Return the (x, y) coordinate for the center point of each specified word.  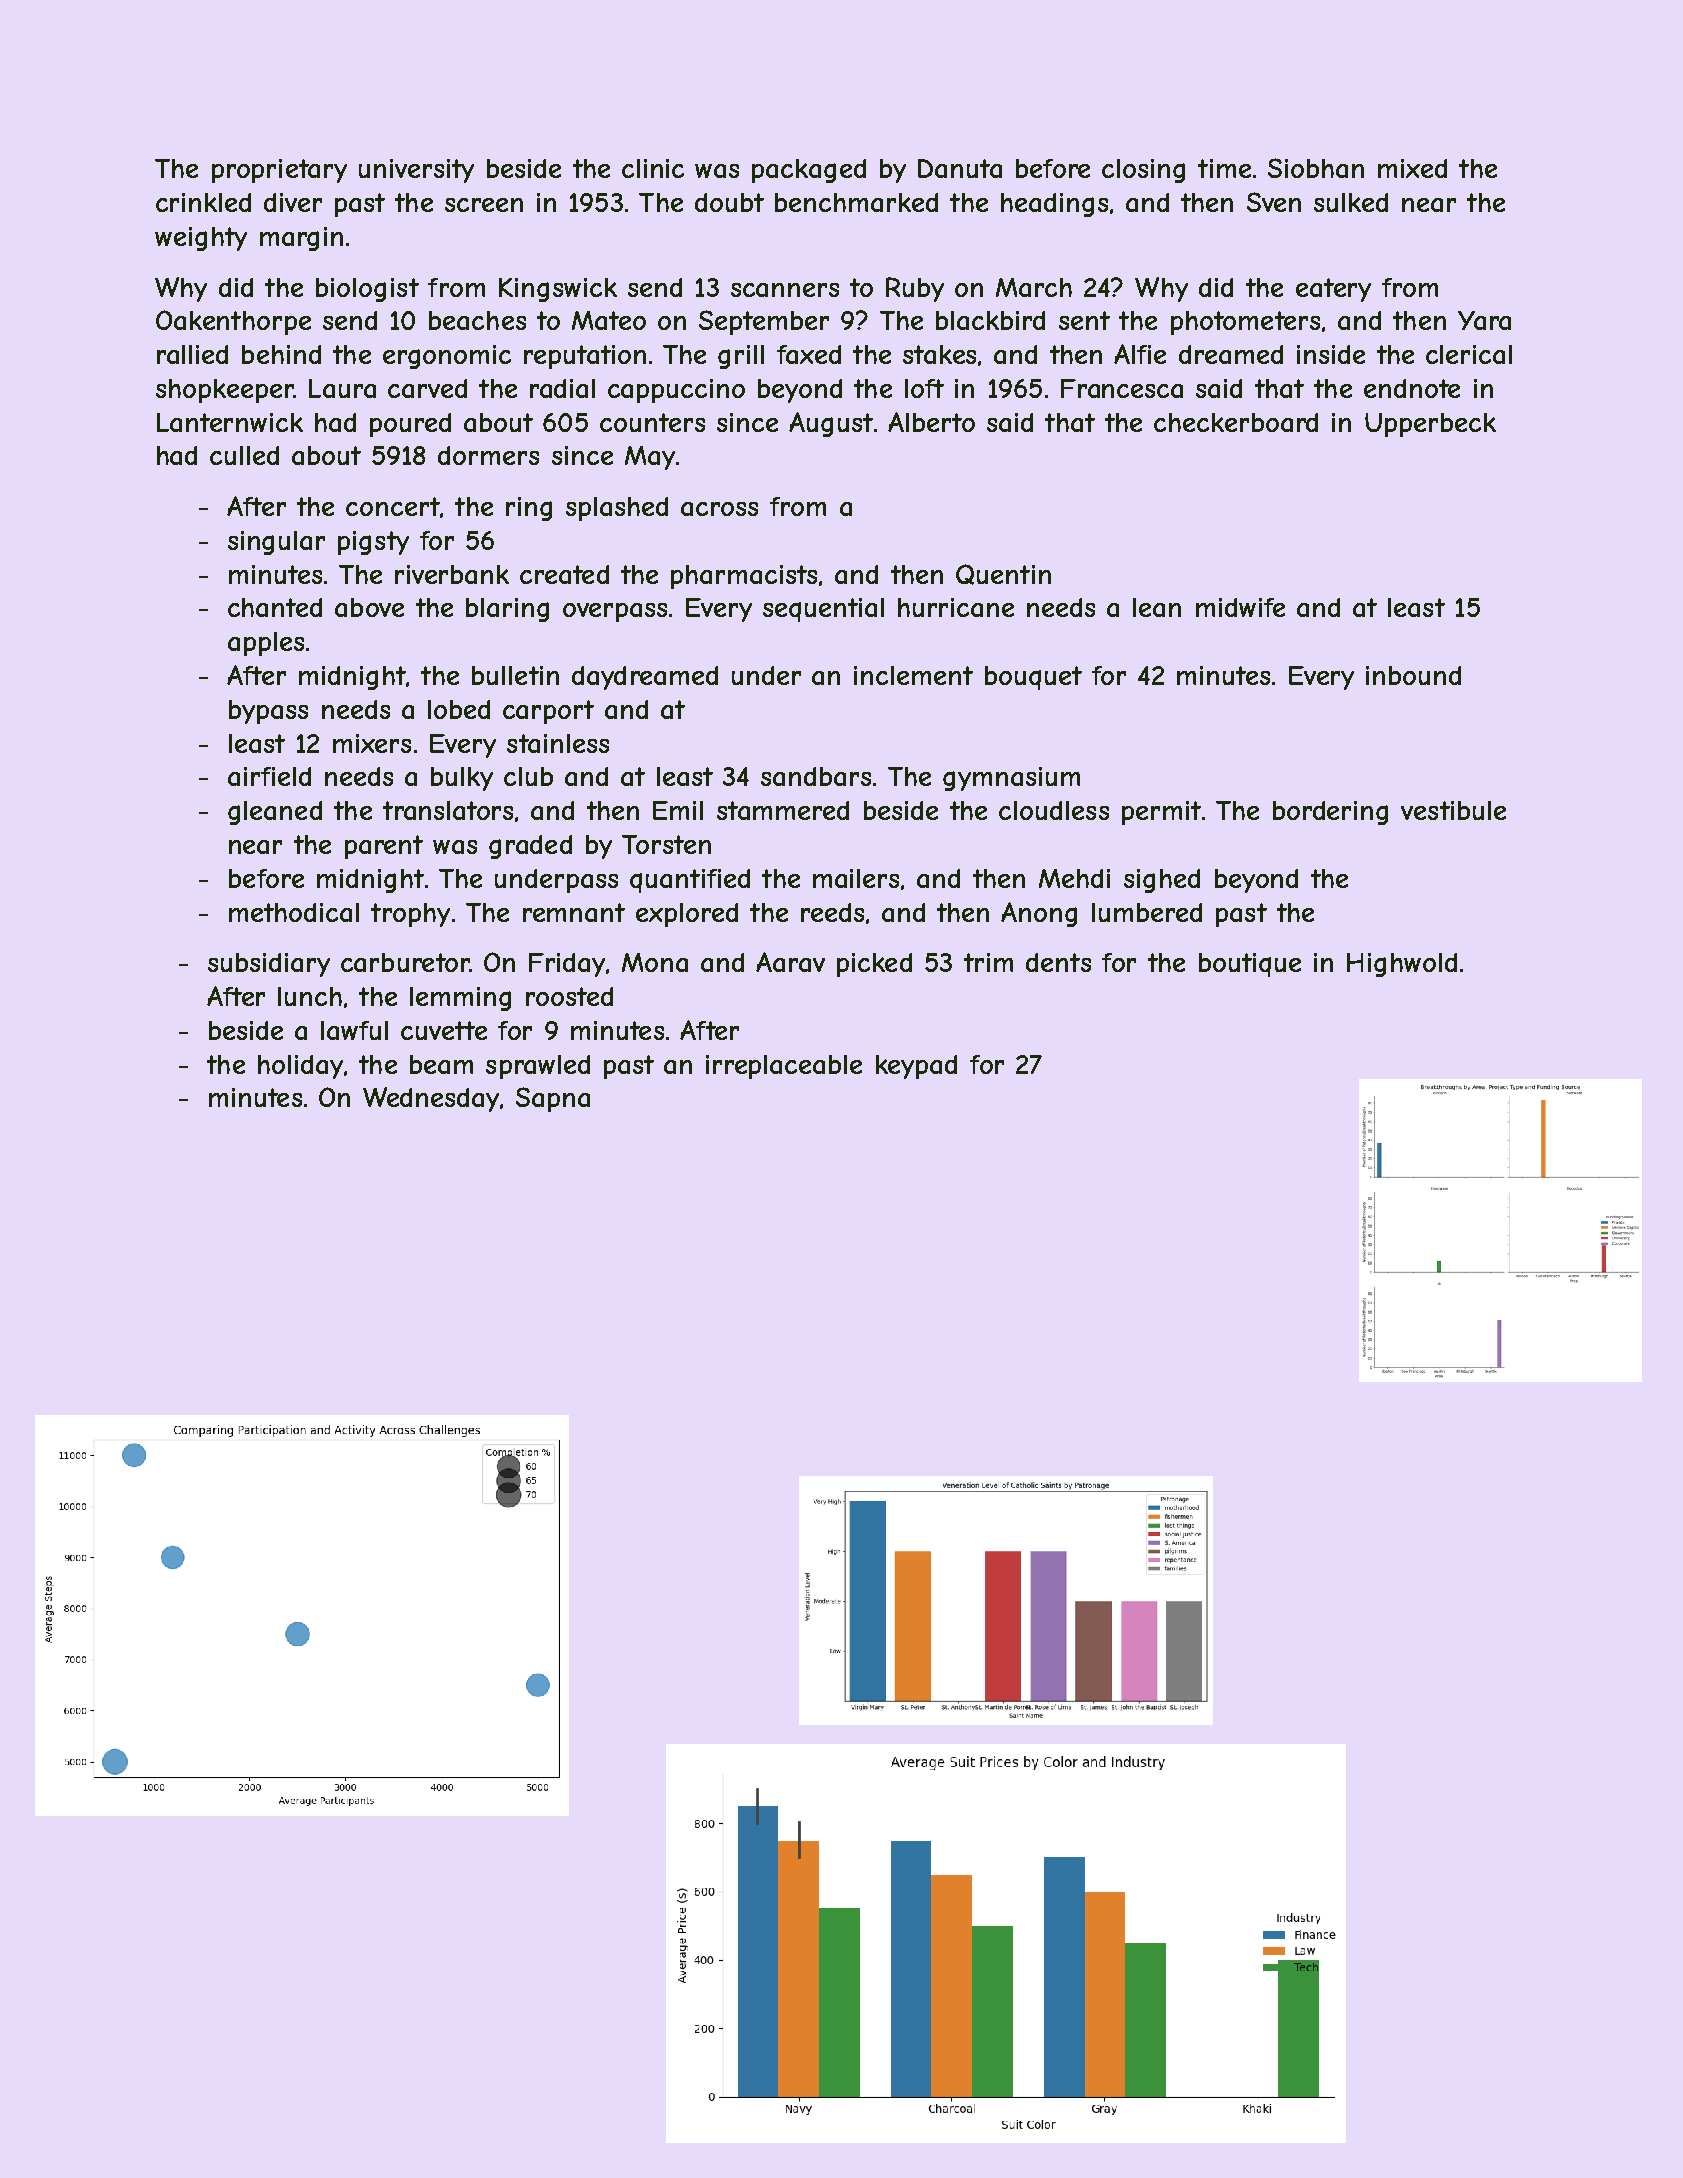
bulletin (515, 675)
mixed (1412, 168)
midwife (1240, 607)
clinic (653, 168)
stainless (558, 743)
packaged (809, 171)
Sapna (553, 1099)
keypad (916, 1067)
